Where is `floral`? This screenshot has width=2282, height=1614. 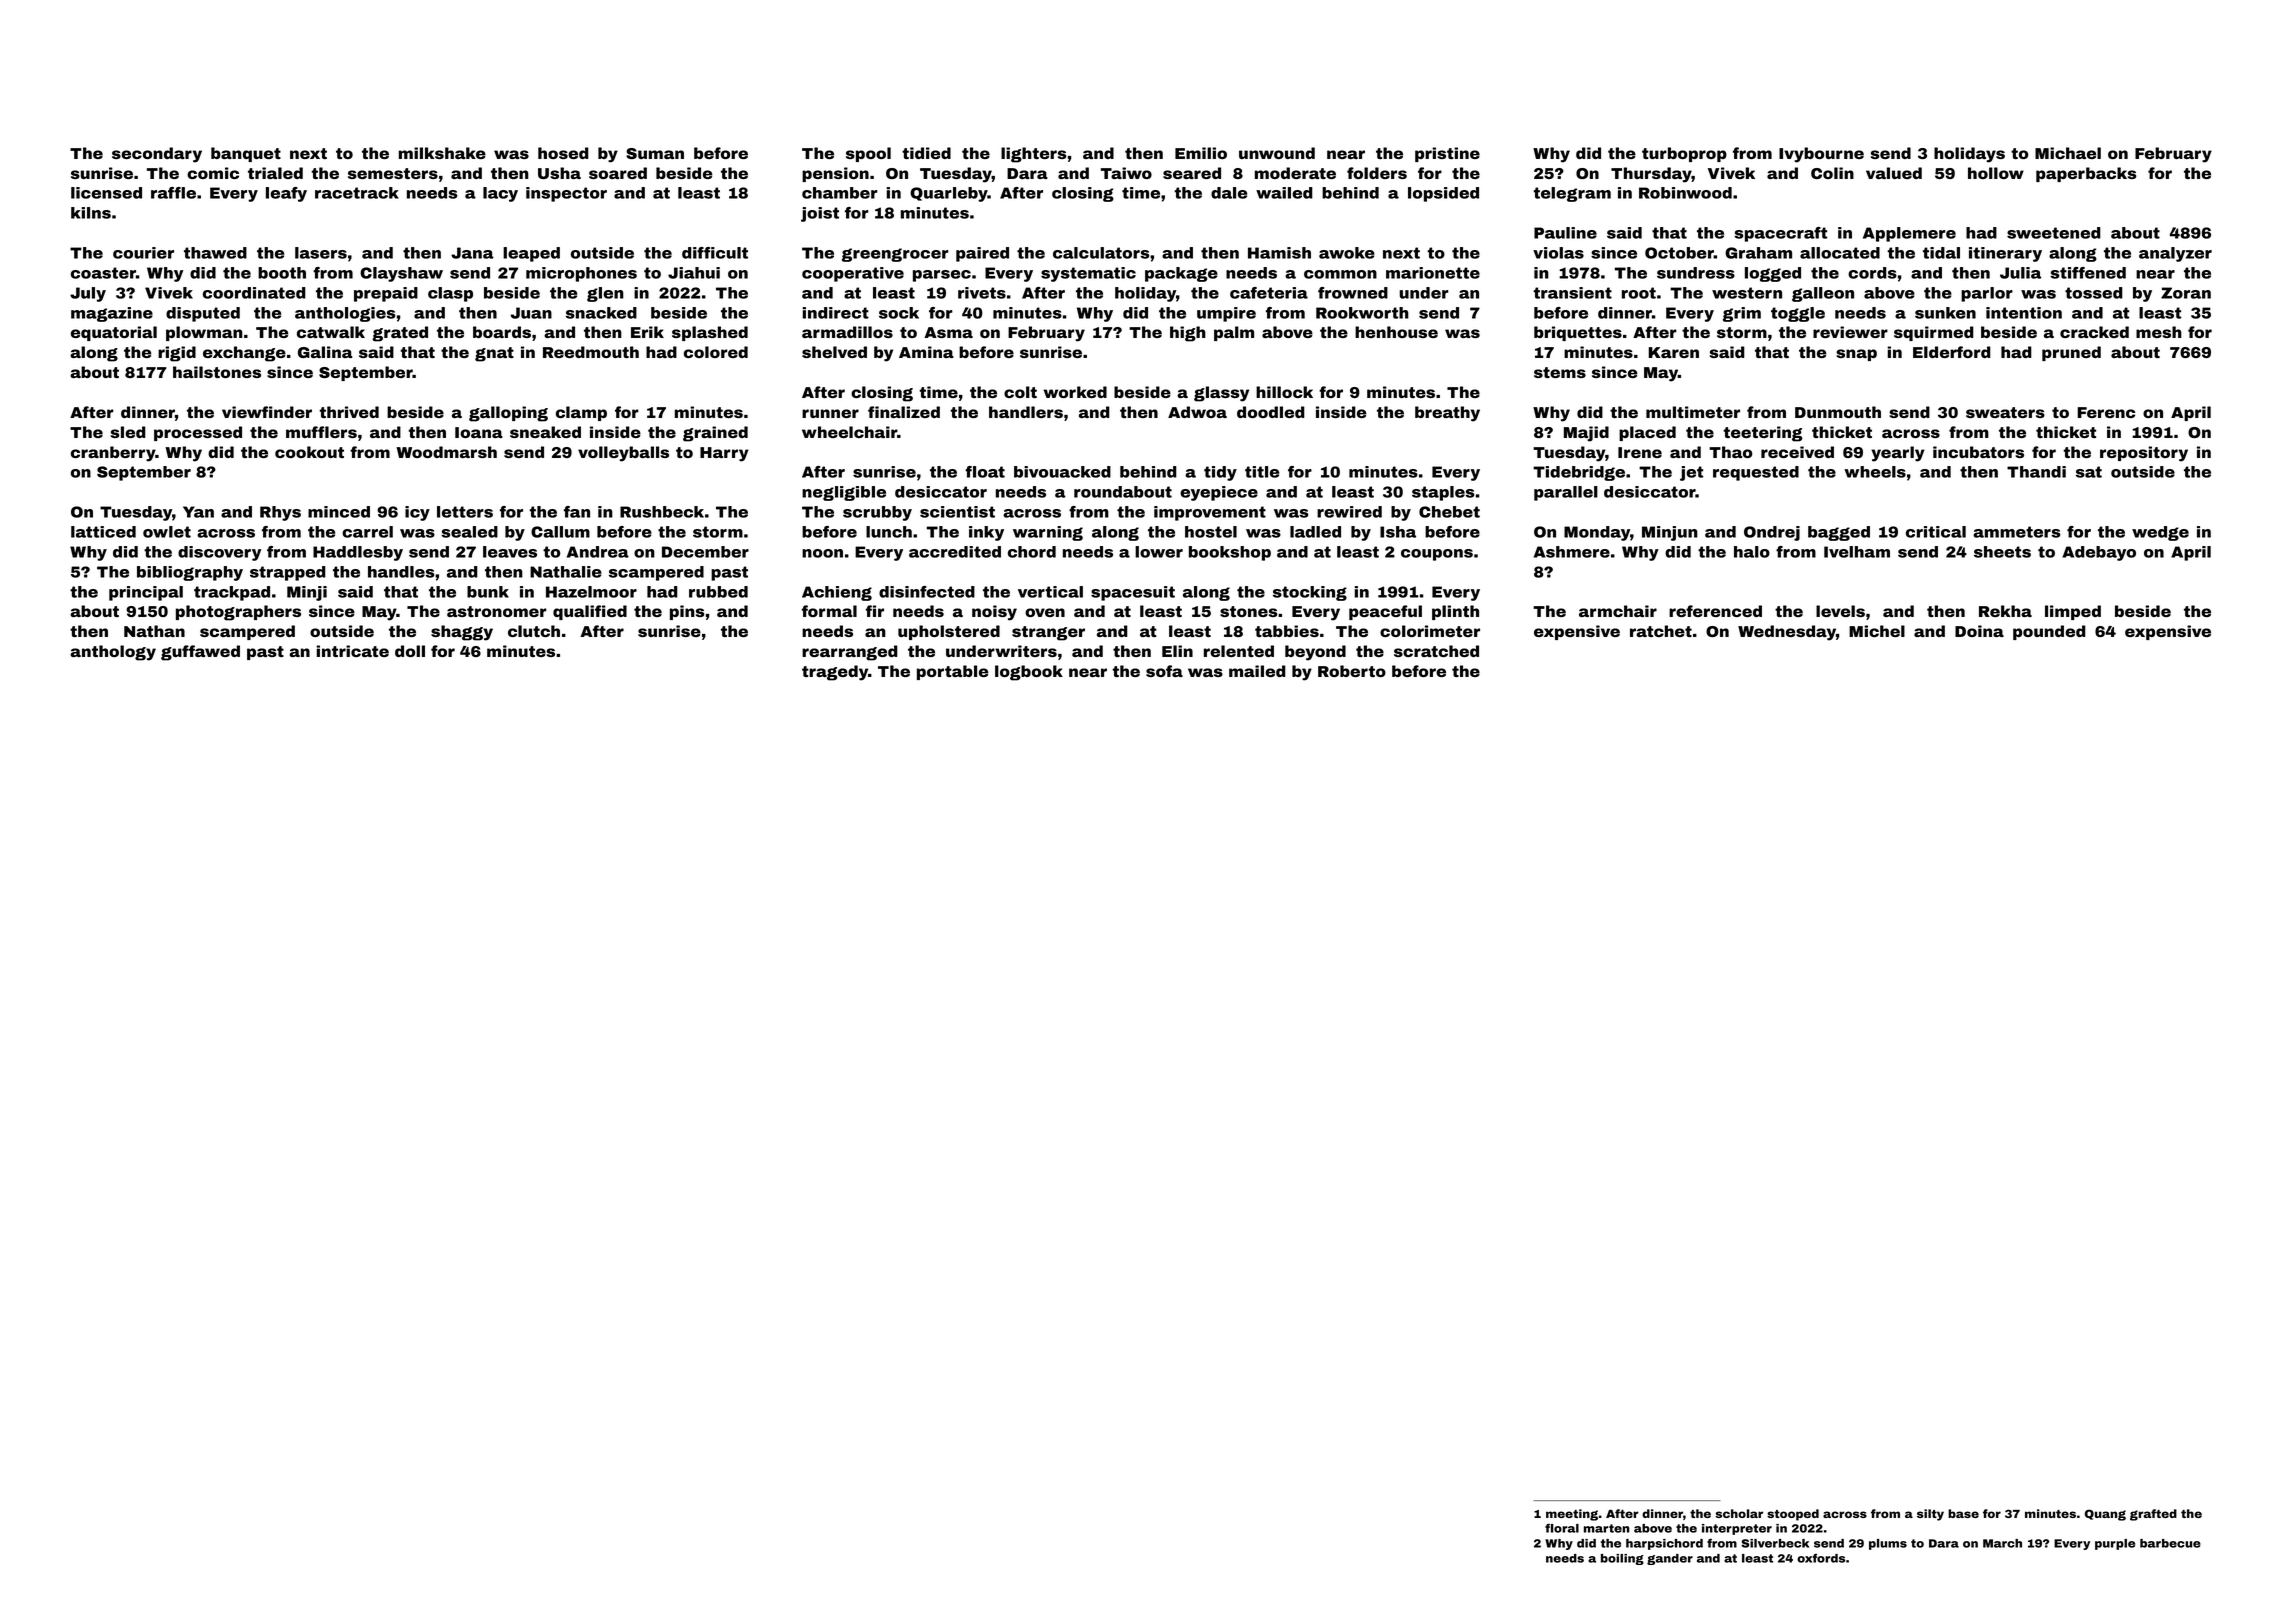
floral is located at coordinates (1562, 1528).
